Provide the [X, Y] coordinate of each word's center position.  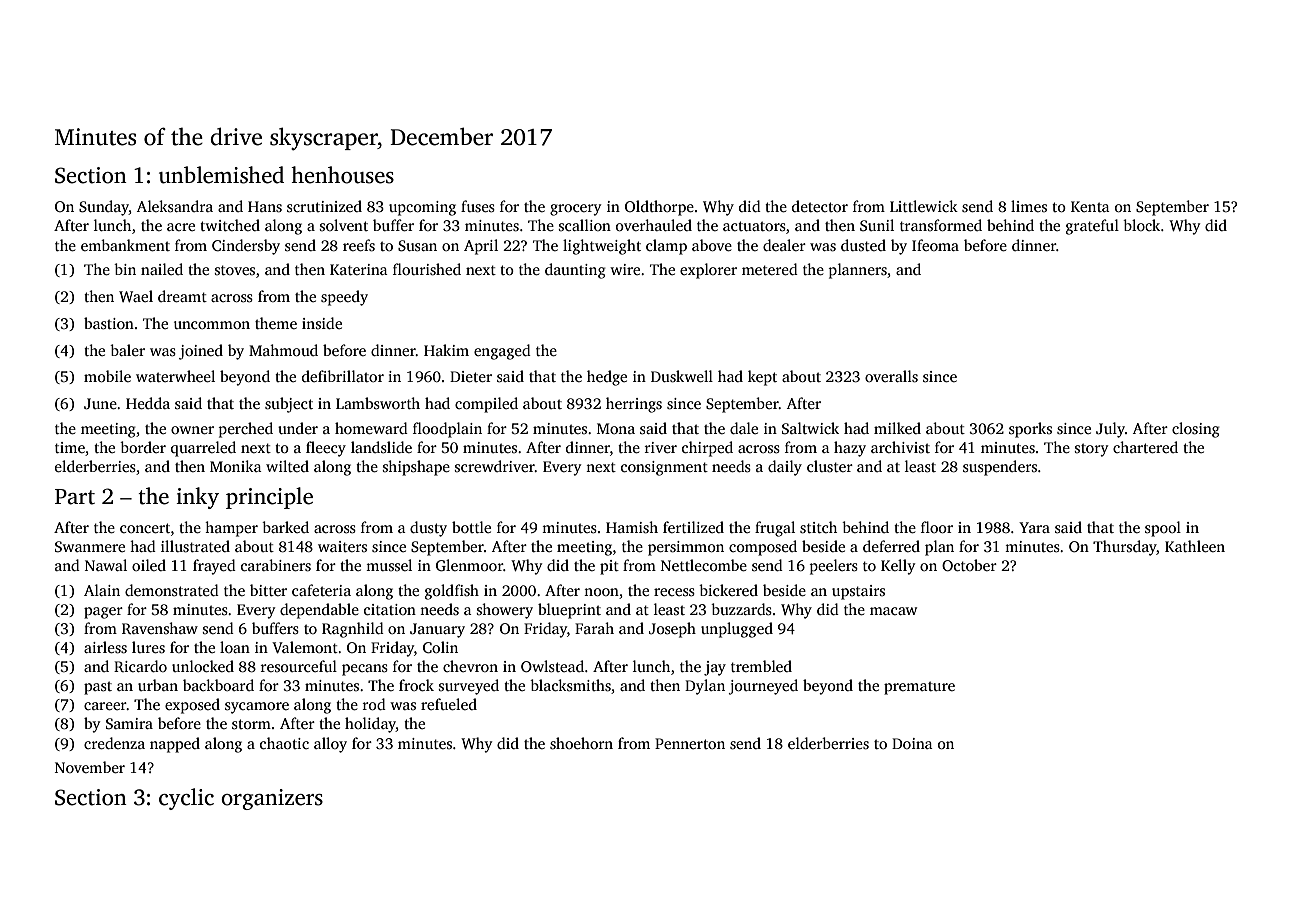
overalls [891, 376]
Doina [912, 743]
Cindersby [246, 247]
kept [762, 378]
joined [201, 352]
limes [1029, 206]
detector [820, 206]
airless [105, 647]
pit [609, 567]
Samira [129, 724]
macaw [893, 611]
